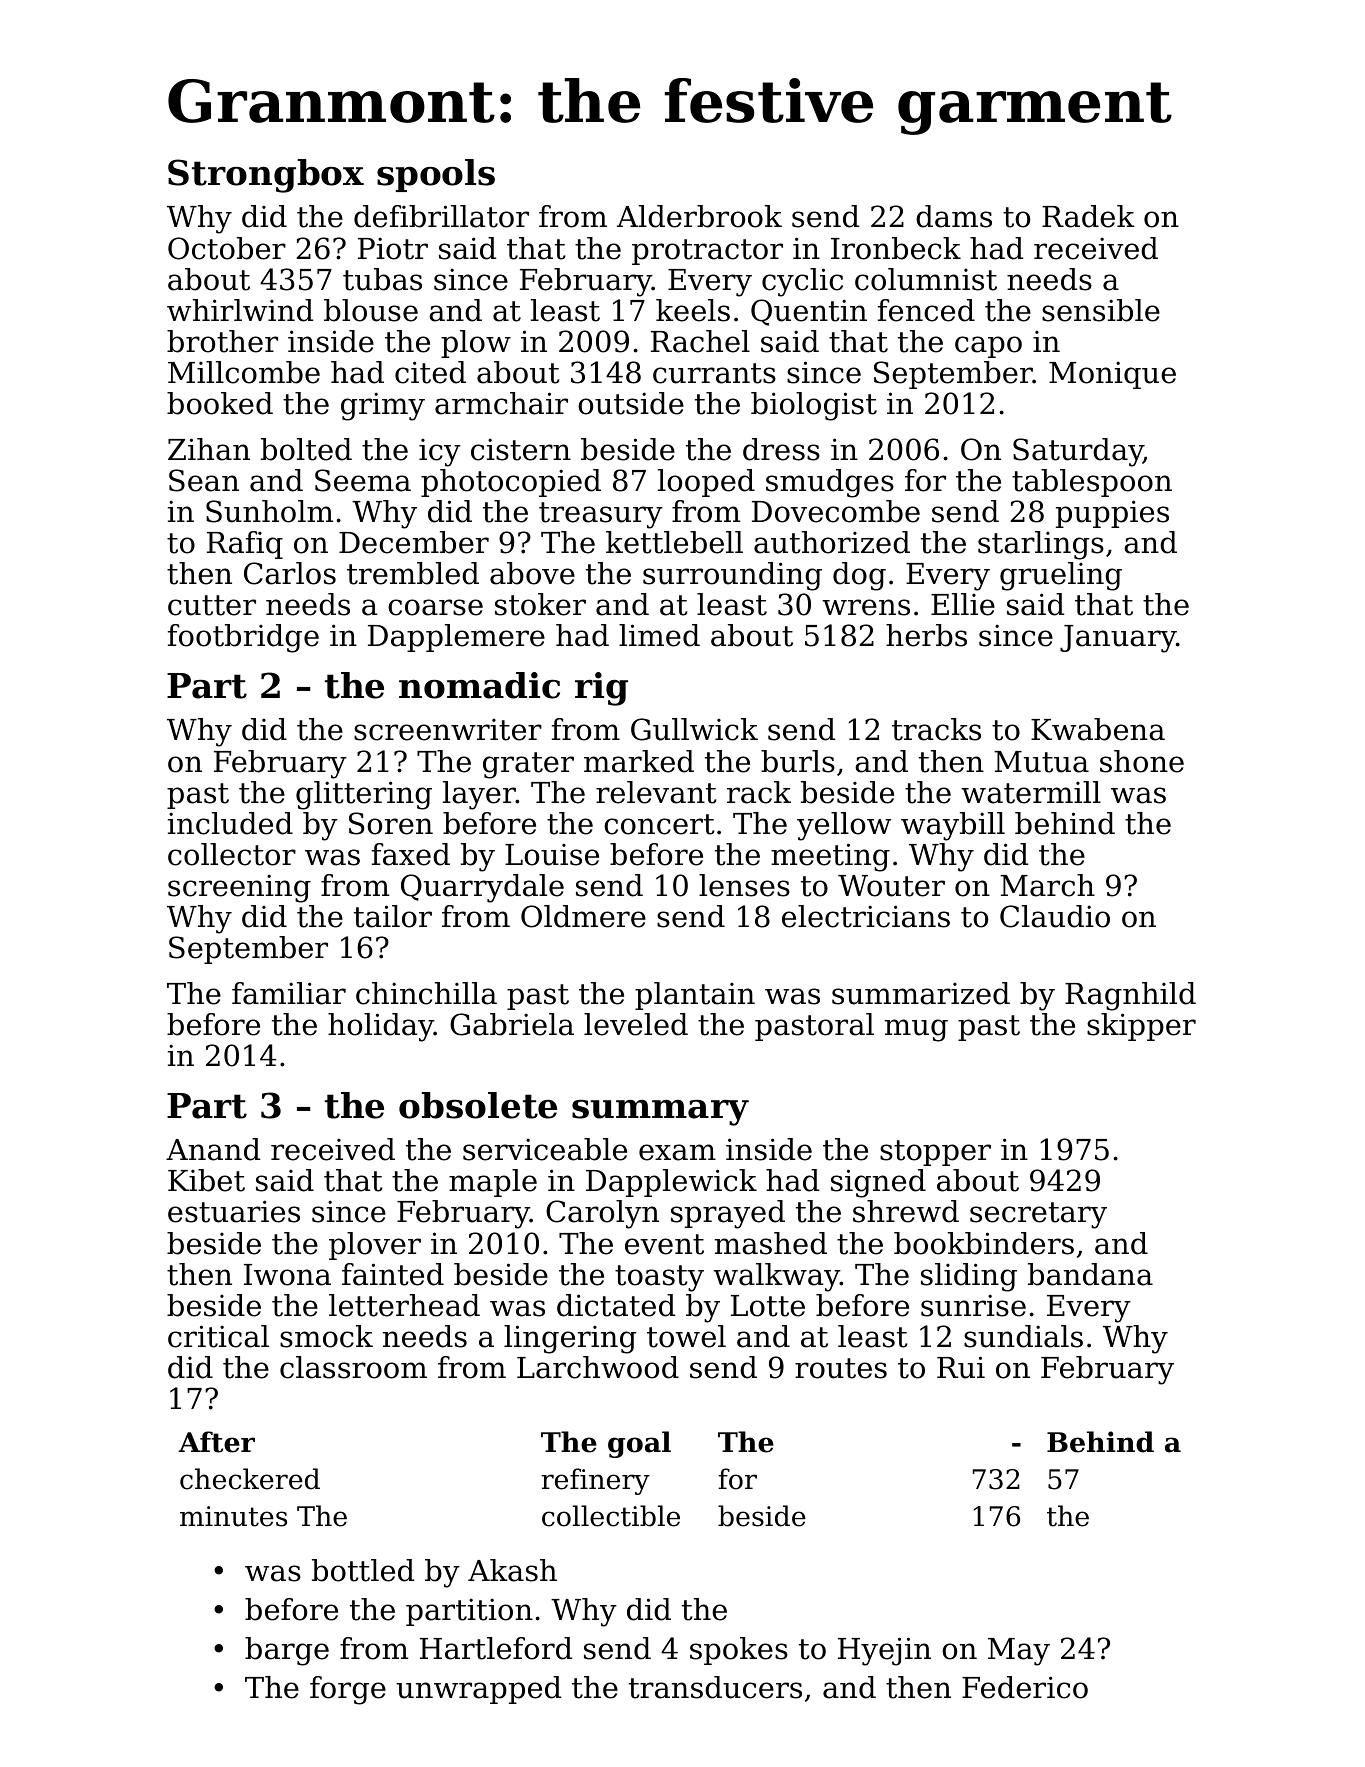 The height and width of the screenshot is (1767, 1365). Describe the element at coordinates (1088, 216) in the screenshot. I see `Radek` at that location.
